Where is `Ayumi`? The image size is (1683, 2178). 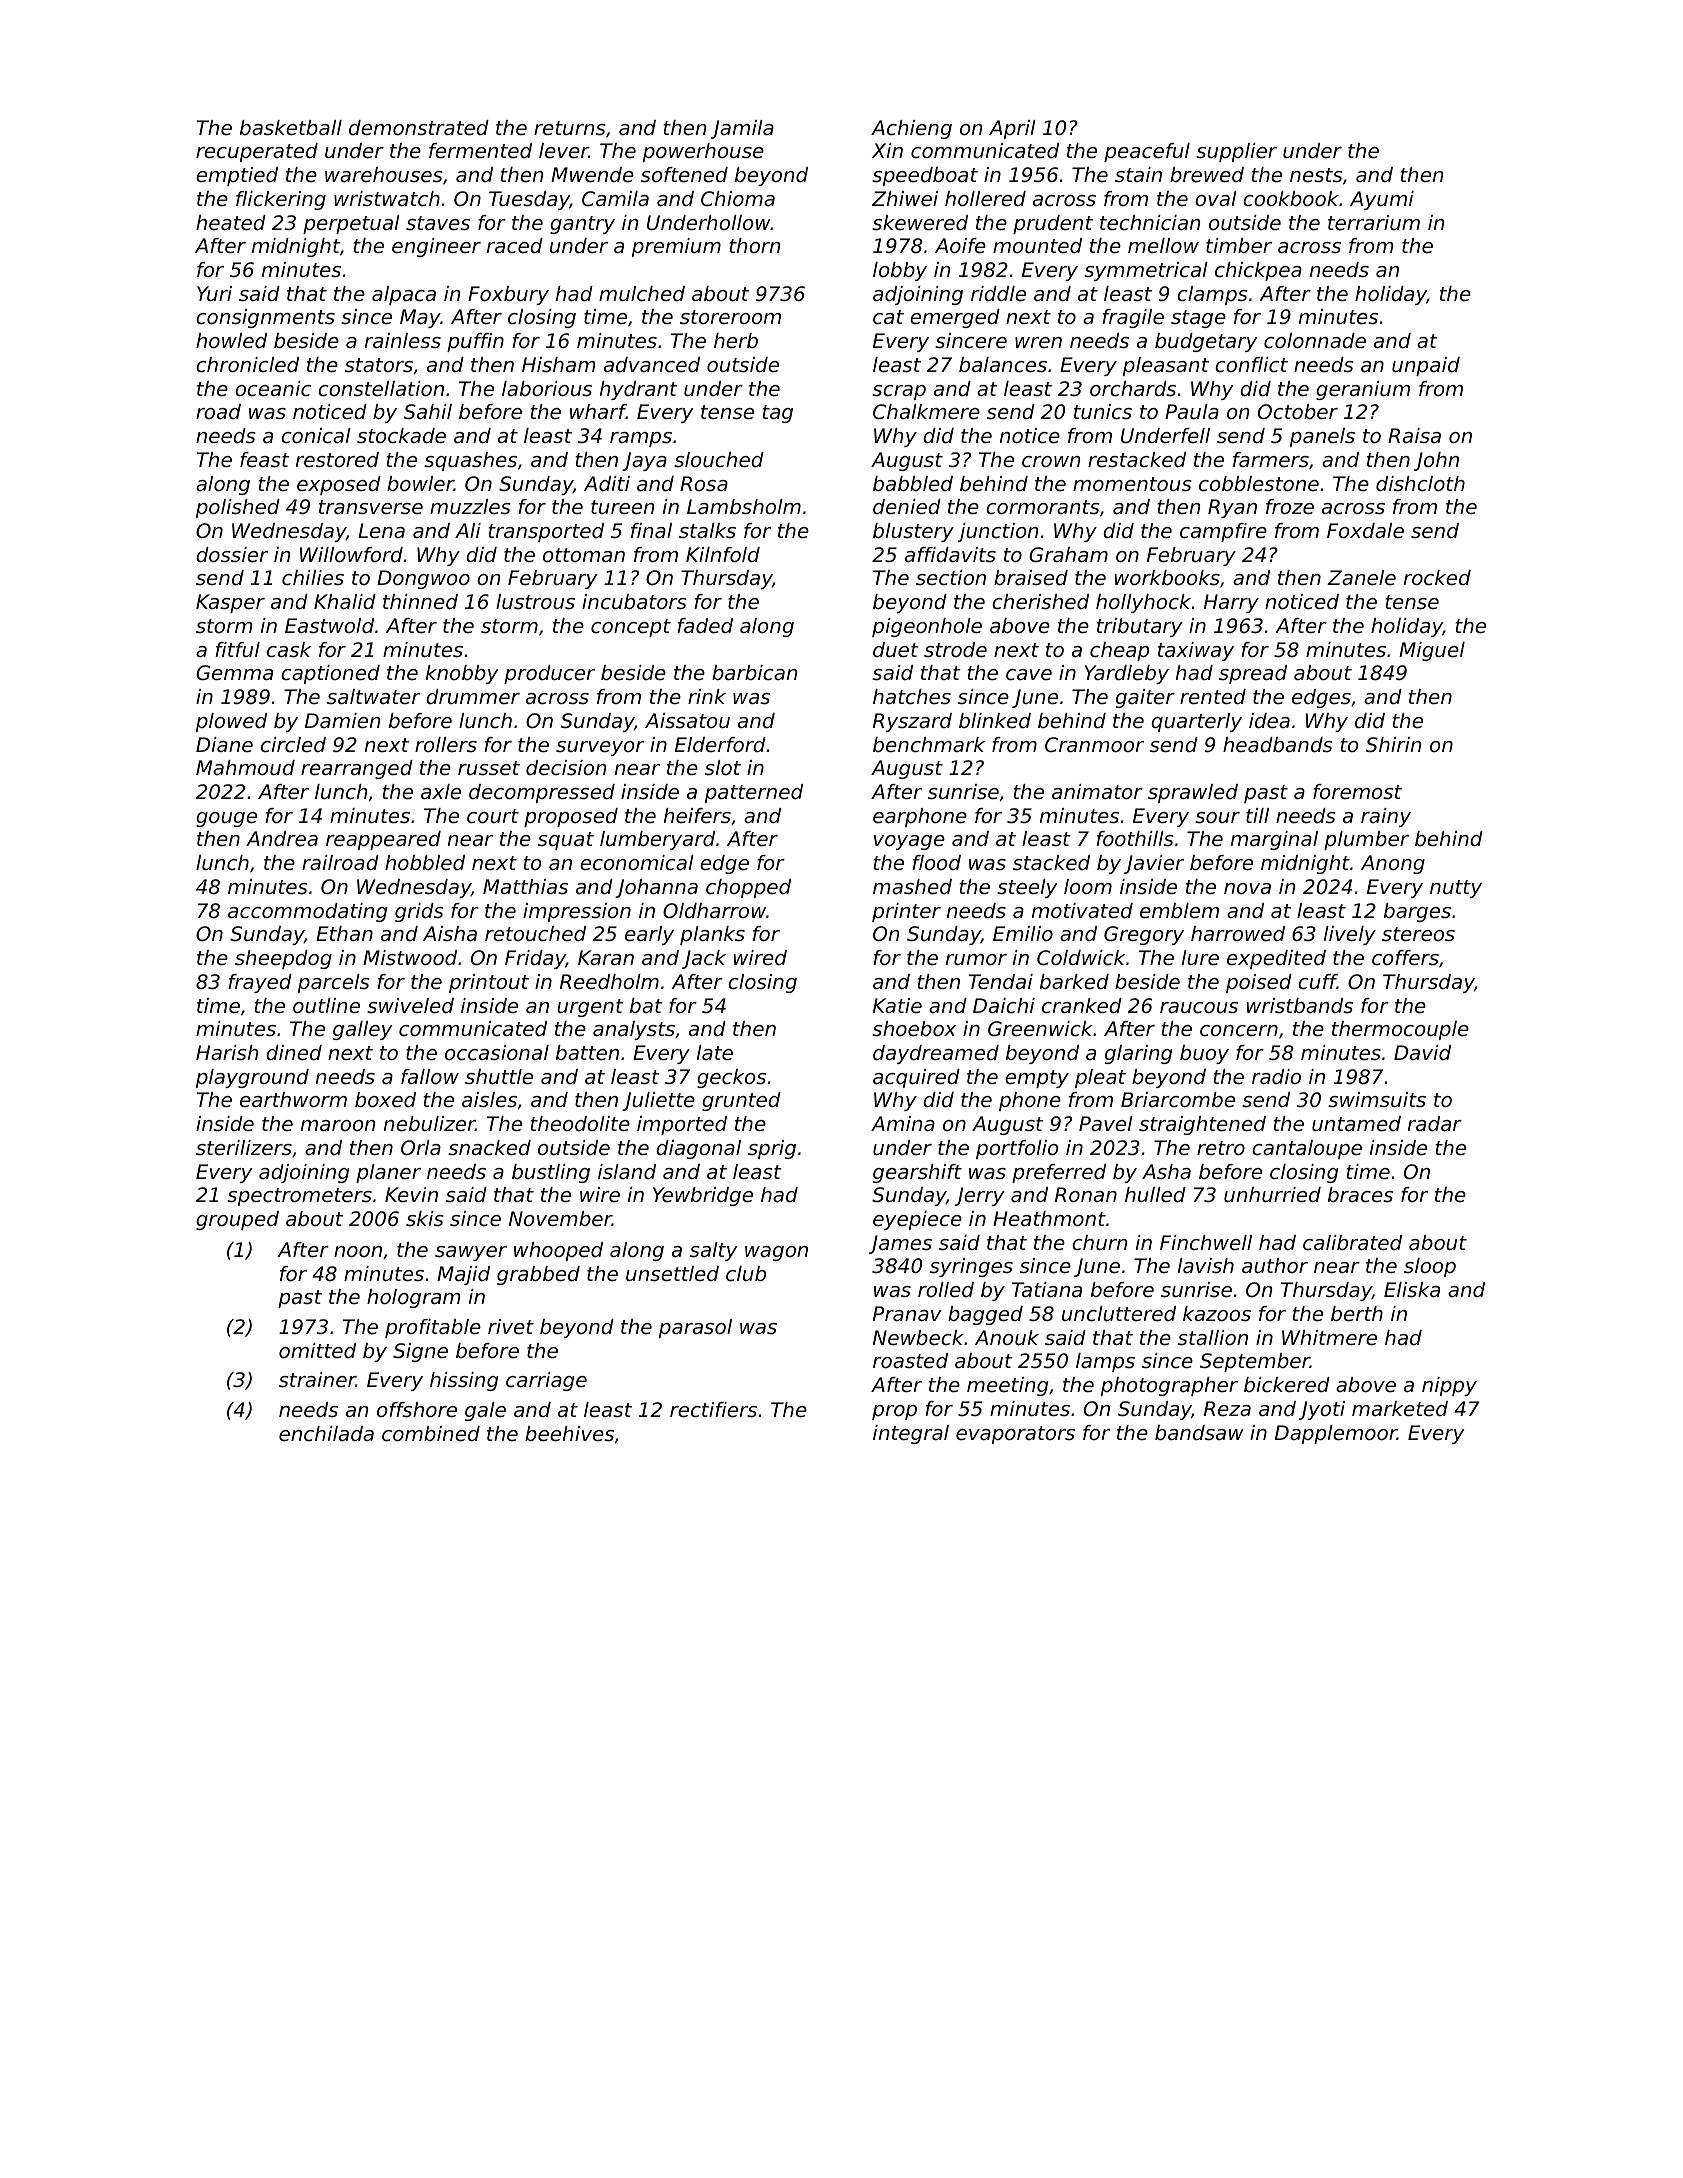 Ayumi is located at coordinates (1382, 200).
